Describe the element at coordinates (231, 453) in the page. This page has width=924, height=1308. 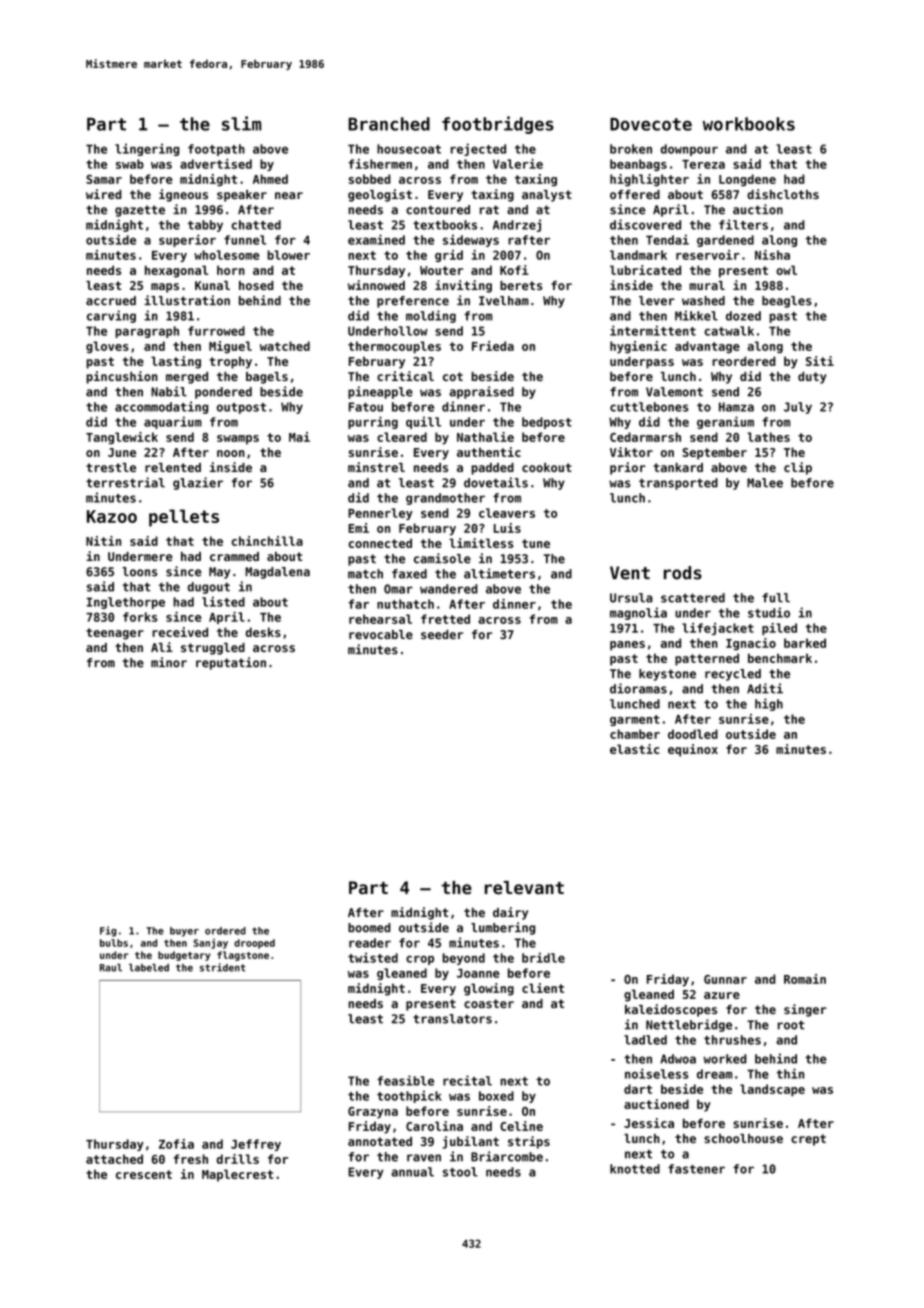
I see `noon` at that location.
